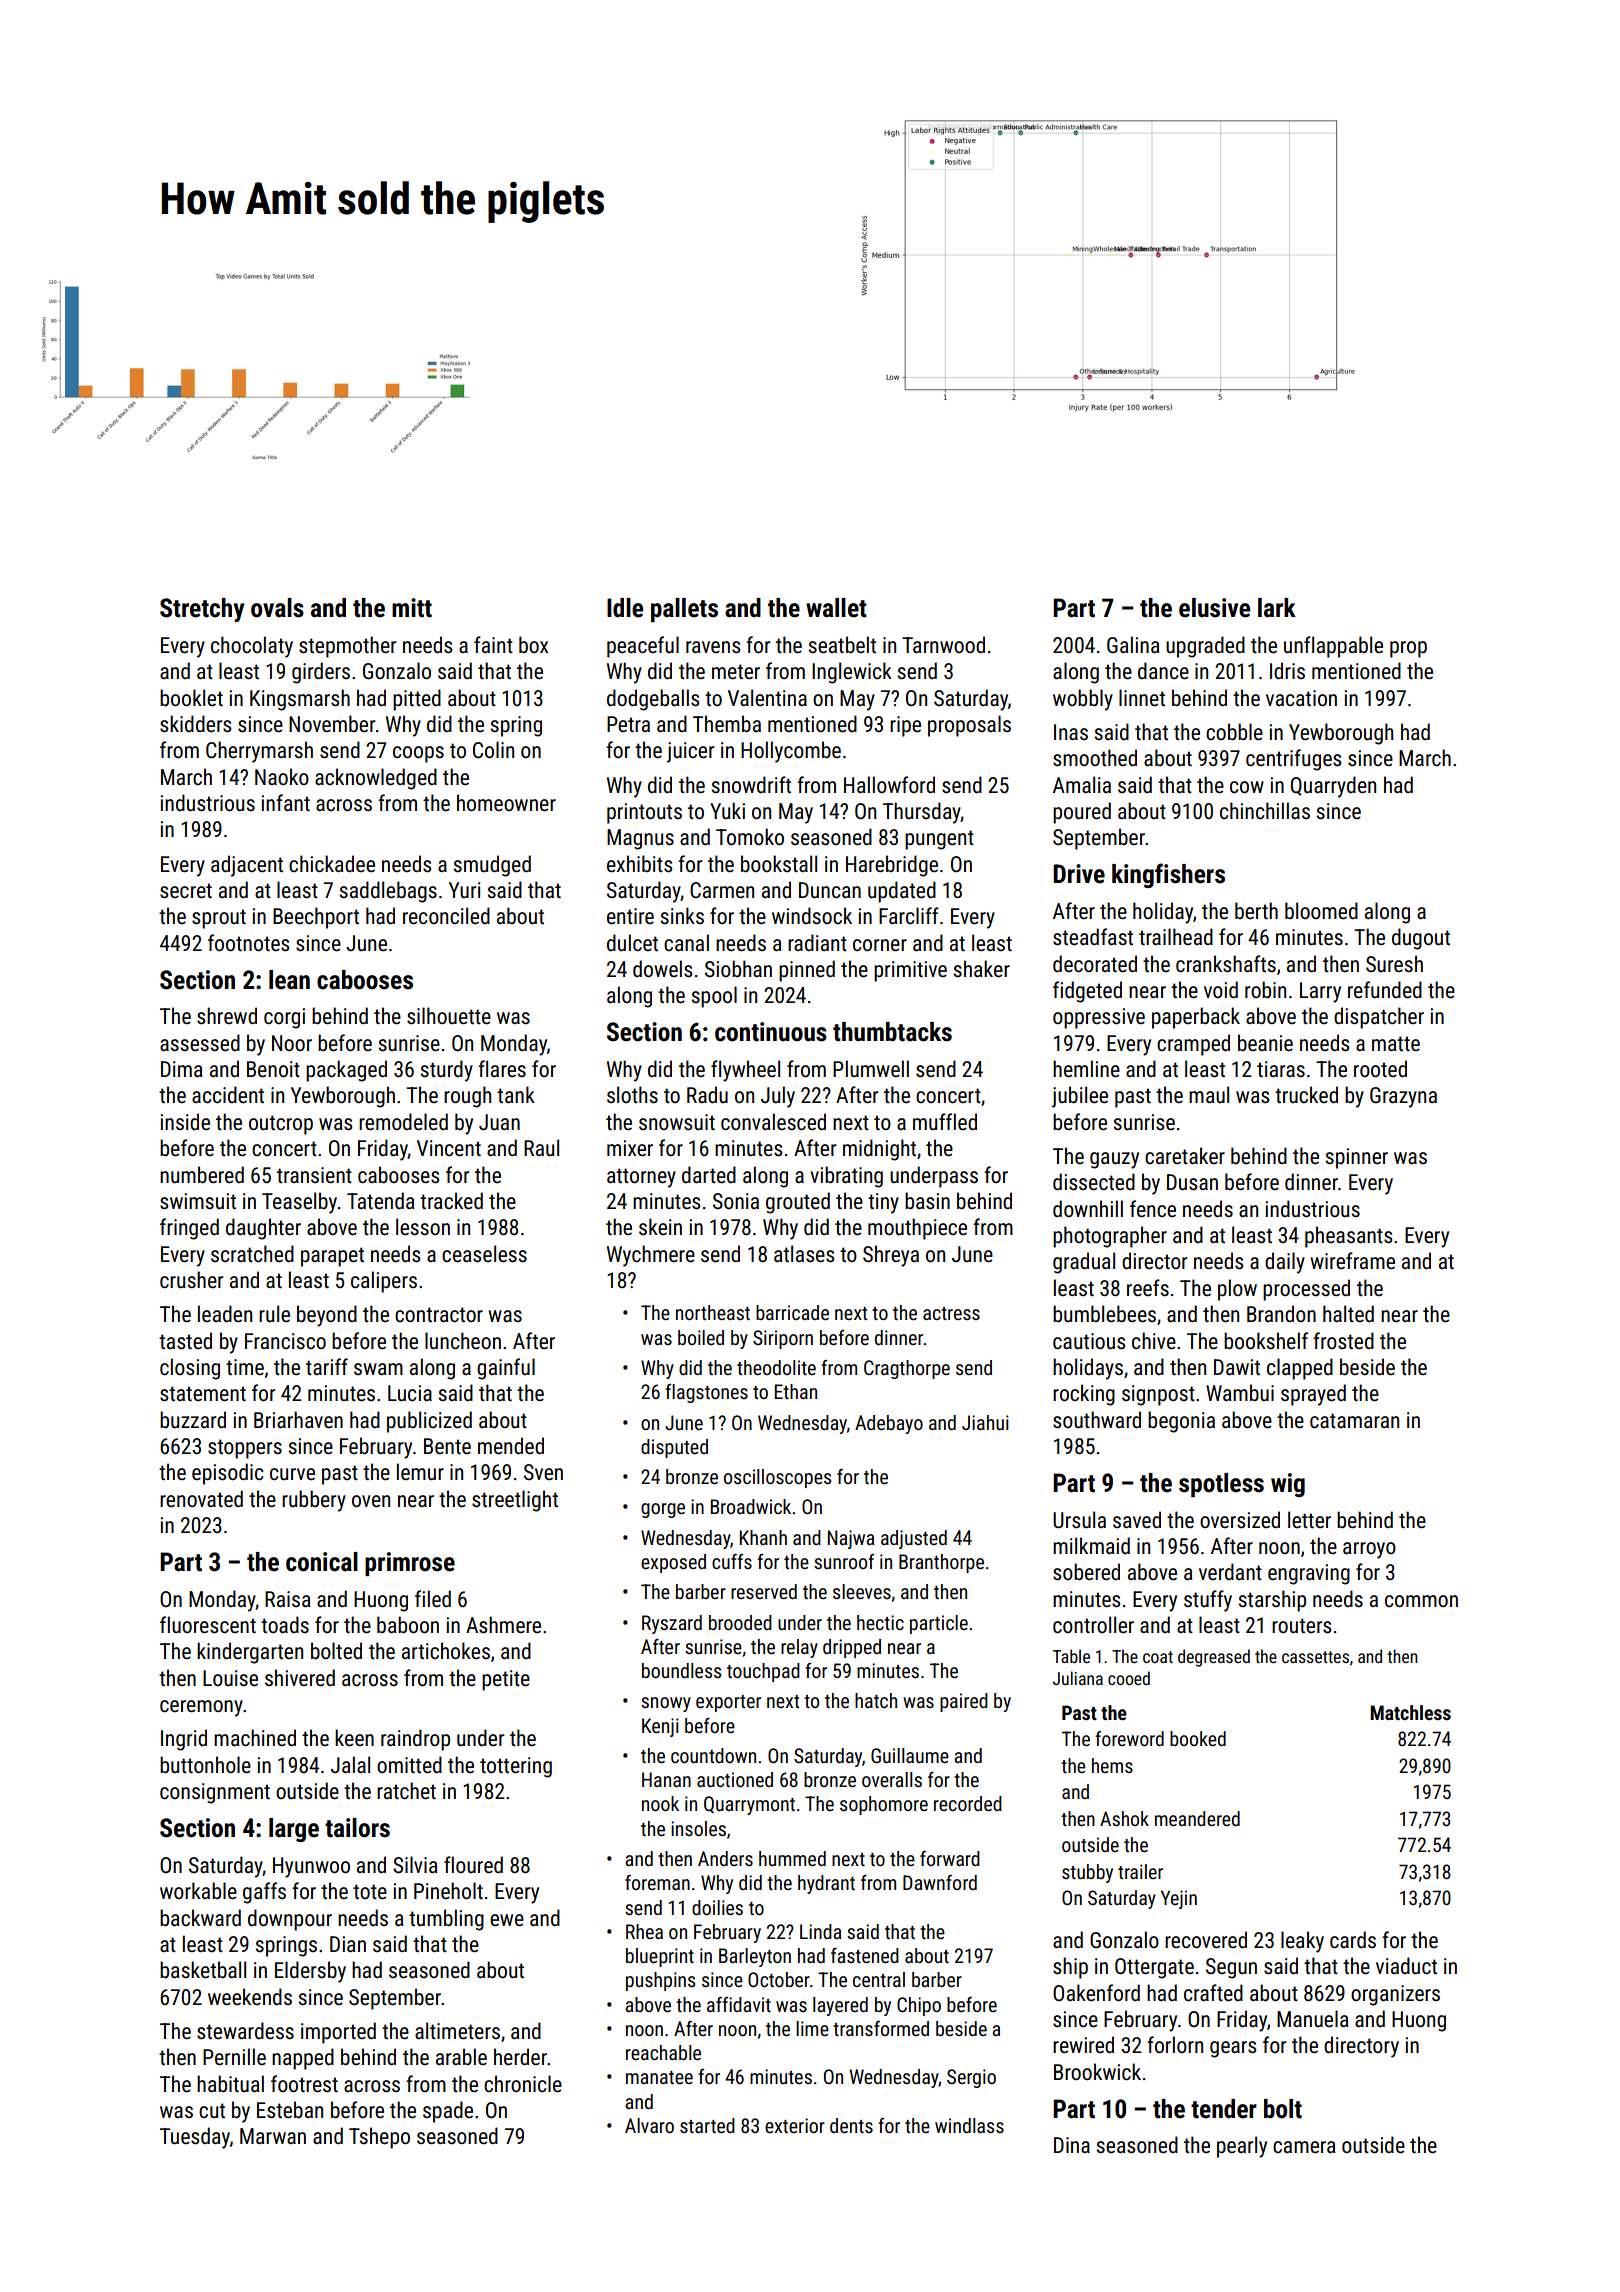  I want to click on Stretchy, so click(202, 610).
